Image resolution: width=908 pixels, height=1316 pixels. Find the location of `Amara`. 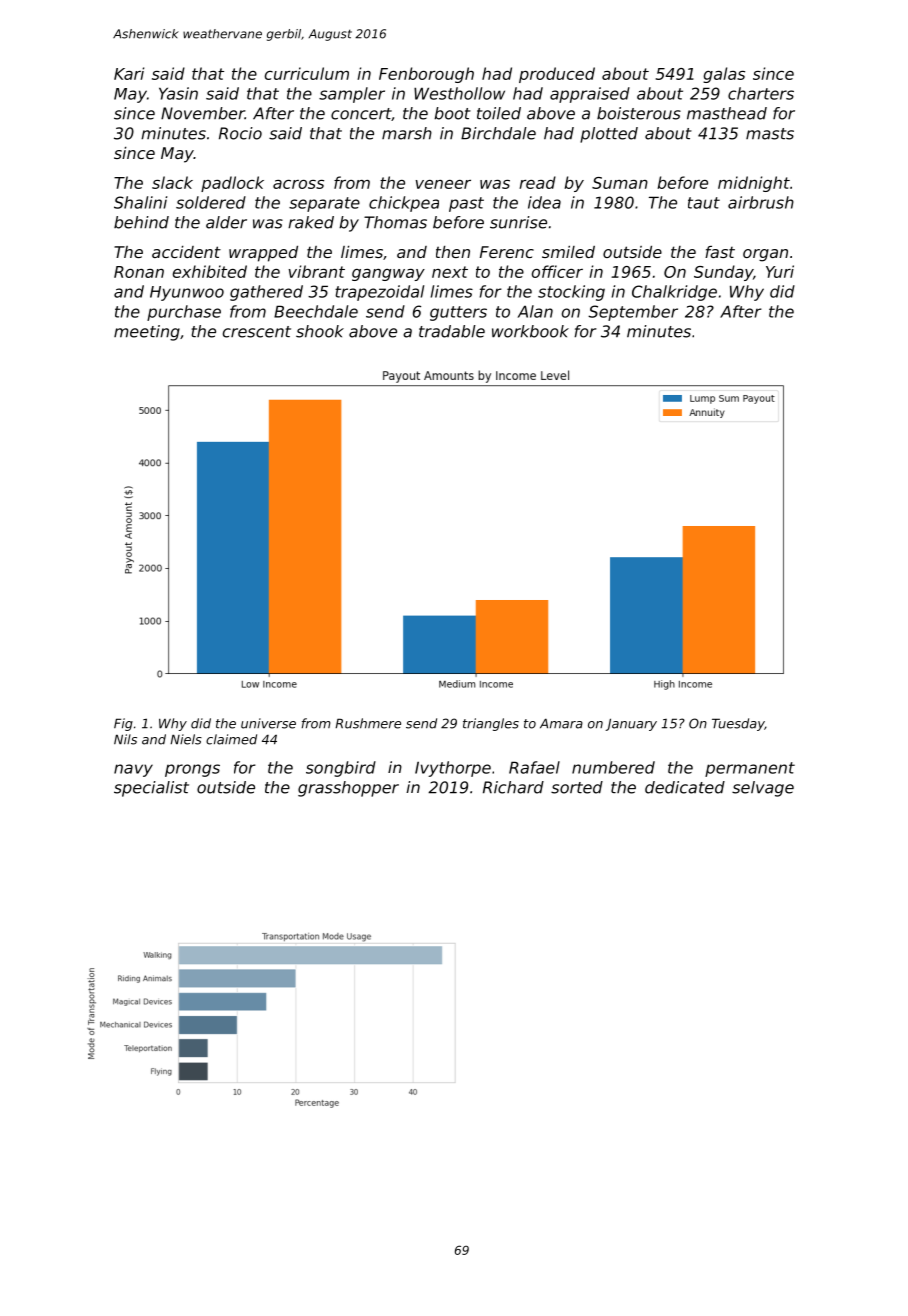

Amara is located at coordinates (561, 724).
